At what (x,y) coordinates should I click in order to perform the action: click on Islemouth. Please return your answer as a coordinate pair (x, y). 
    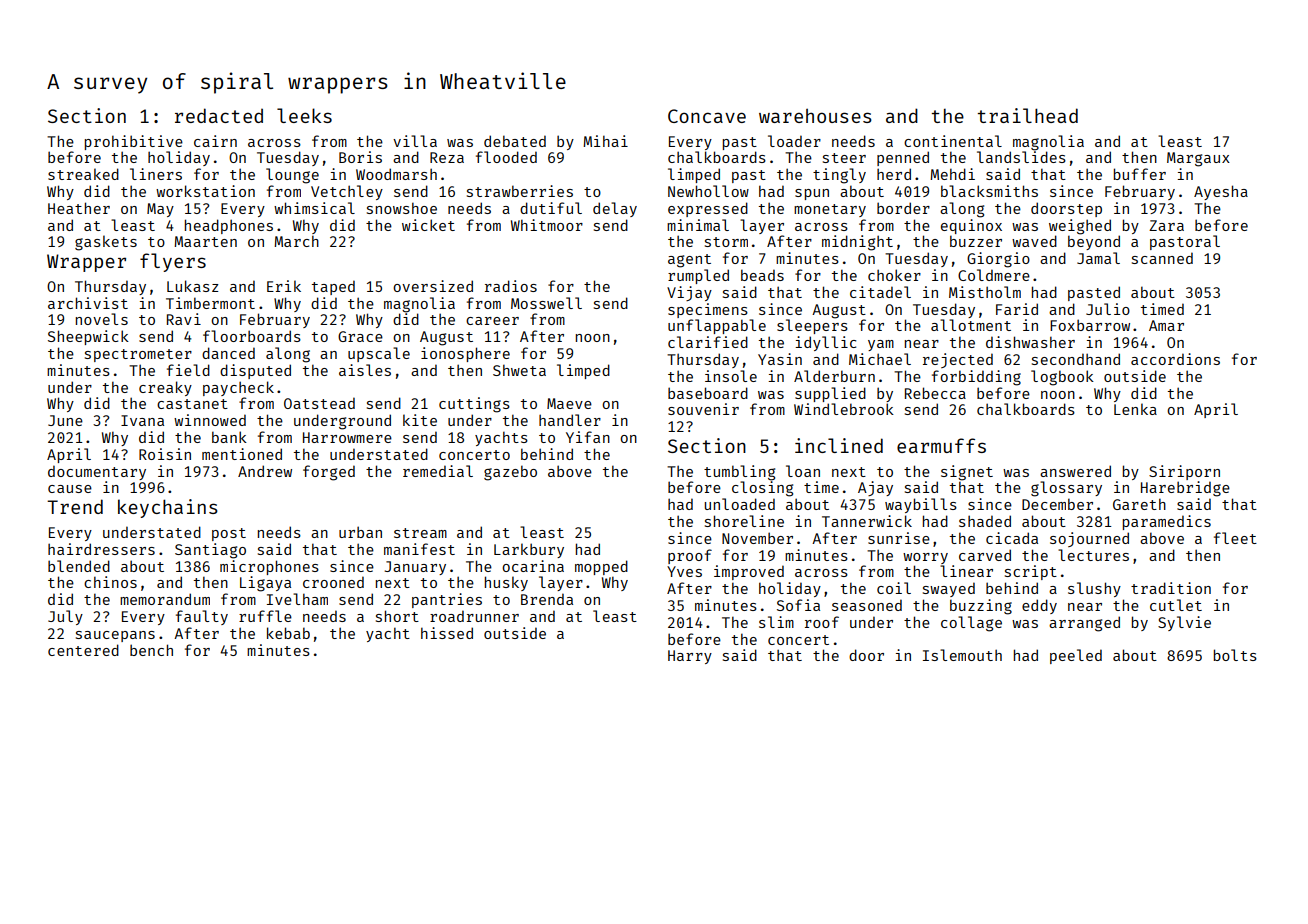
    Looking at the image, I should click on (962, 655).
